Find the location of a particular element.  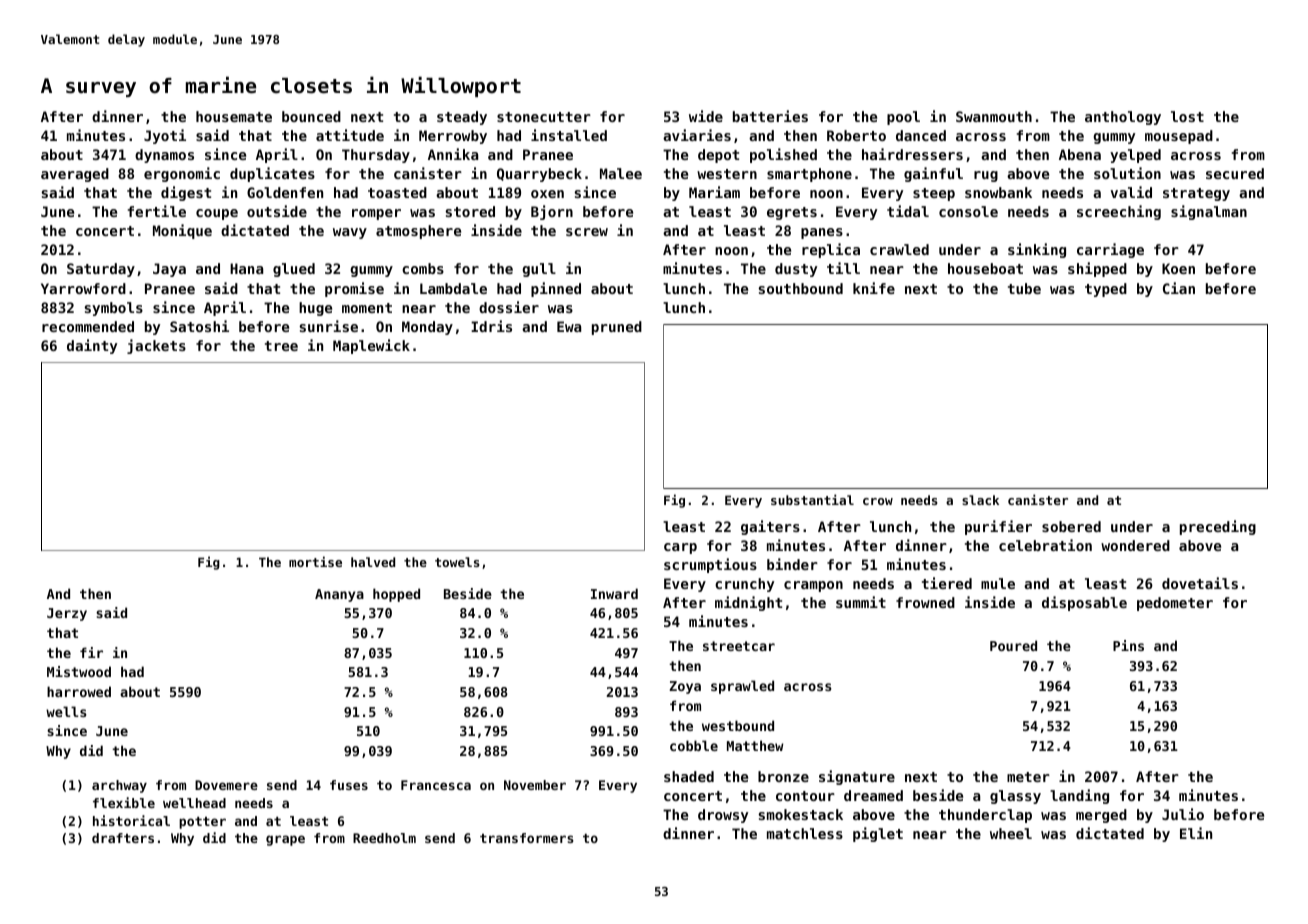

Swanmouth is located at coordinates (994, 116).
